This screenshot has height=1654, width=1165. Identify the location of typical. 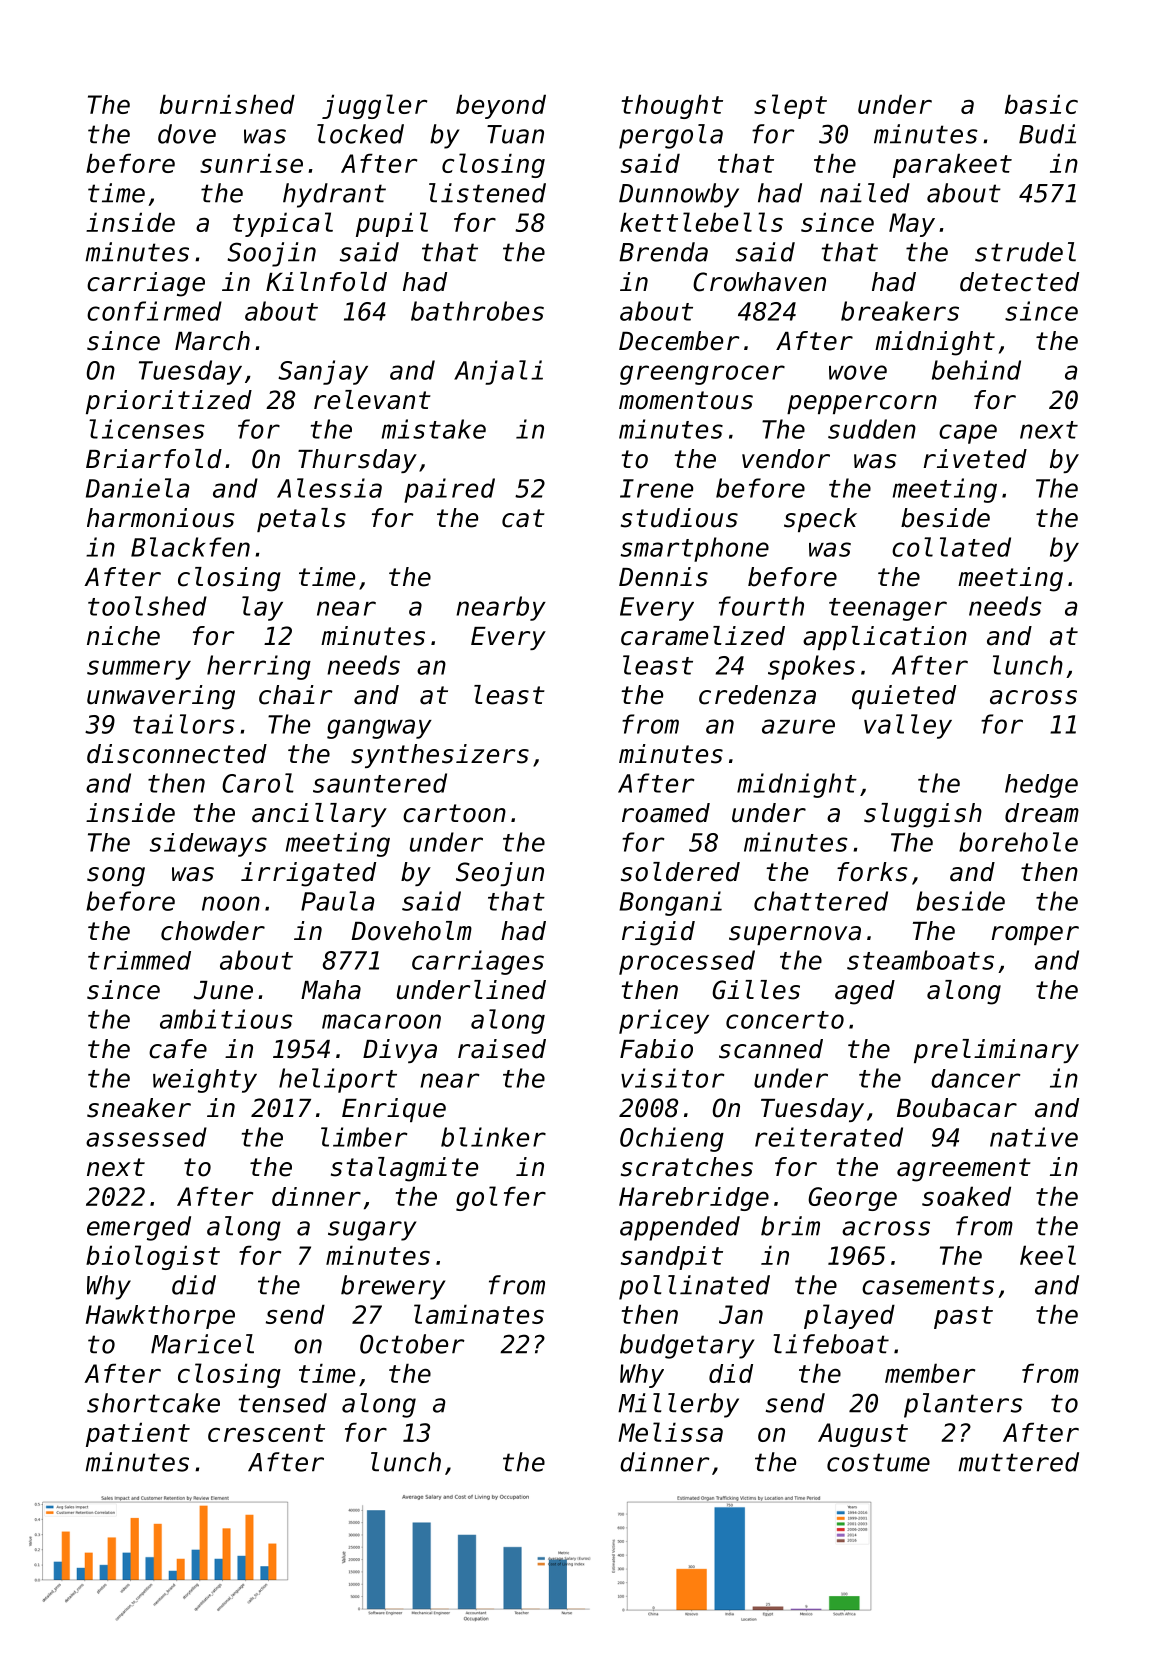
(283, 224).
